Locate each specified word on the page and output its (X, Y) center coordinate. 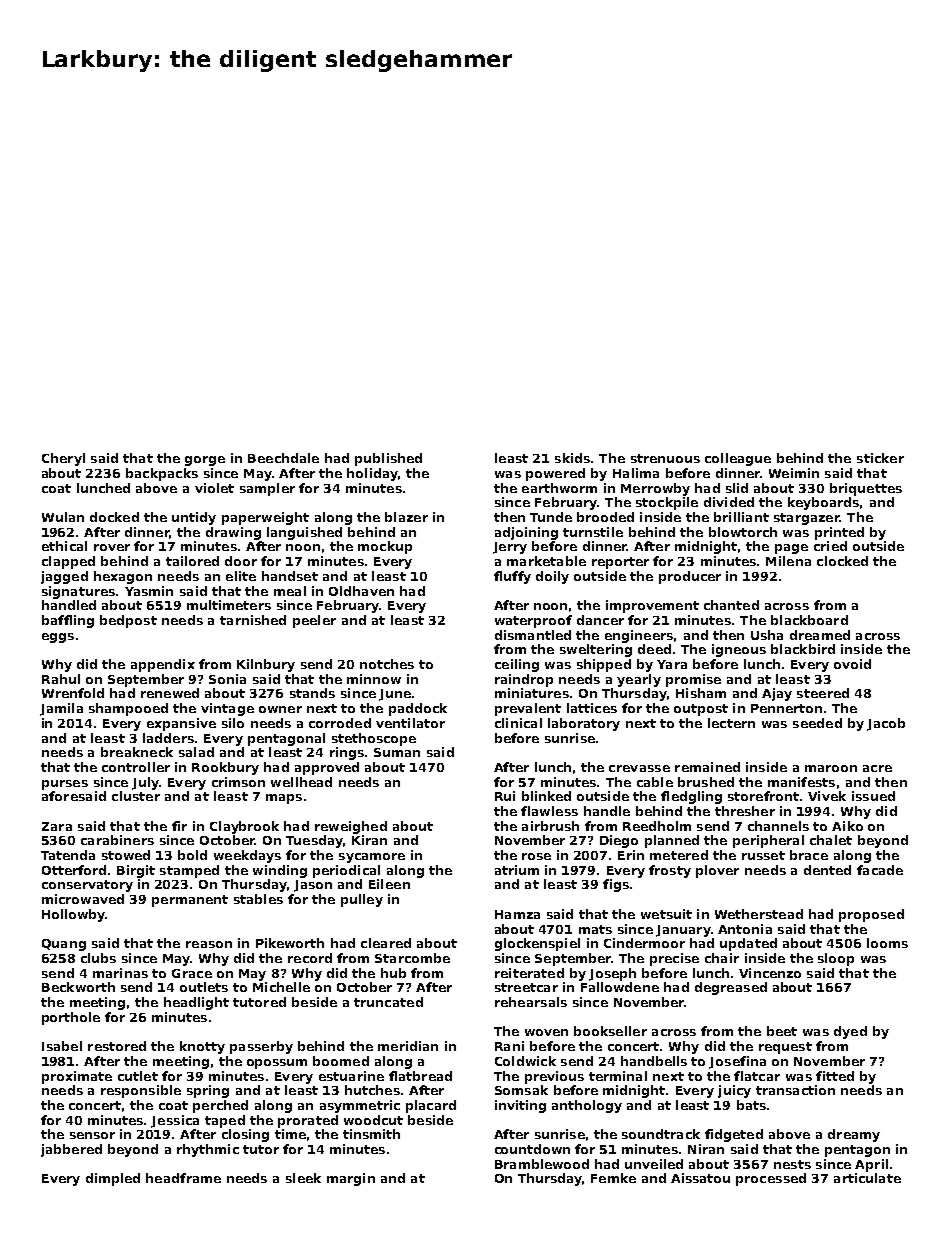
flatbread (420, 1076)
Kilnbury (266, 665)
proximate (77, 1077)
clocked (842, 561)
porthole (71, 1018)
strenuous (665, 458)
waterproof (533, 621)
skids (572, 458)
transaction (795, 1090)
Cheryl (63, 459)
